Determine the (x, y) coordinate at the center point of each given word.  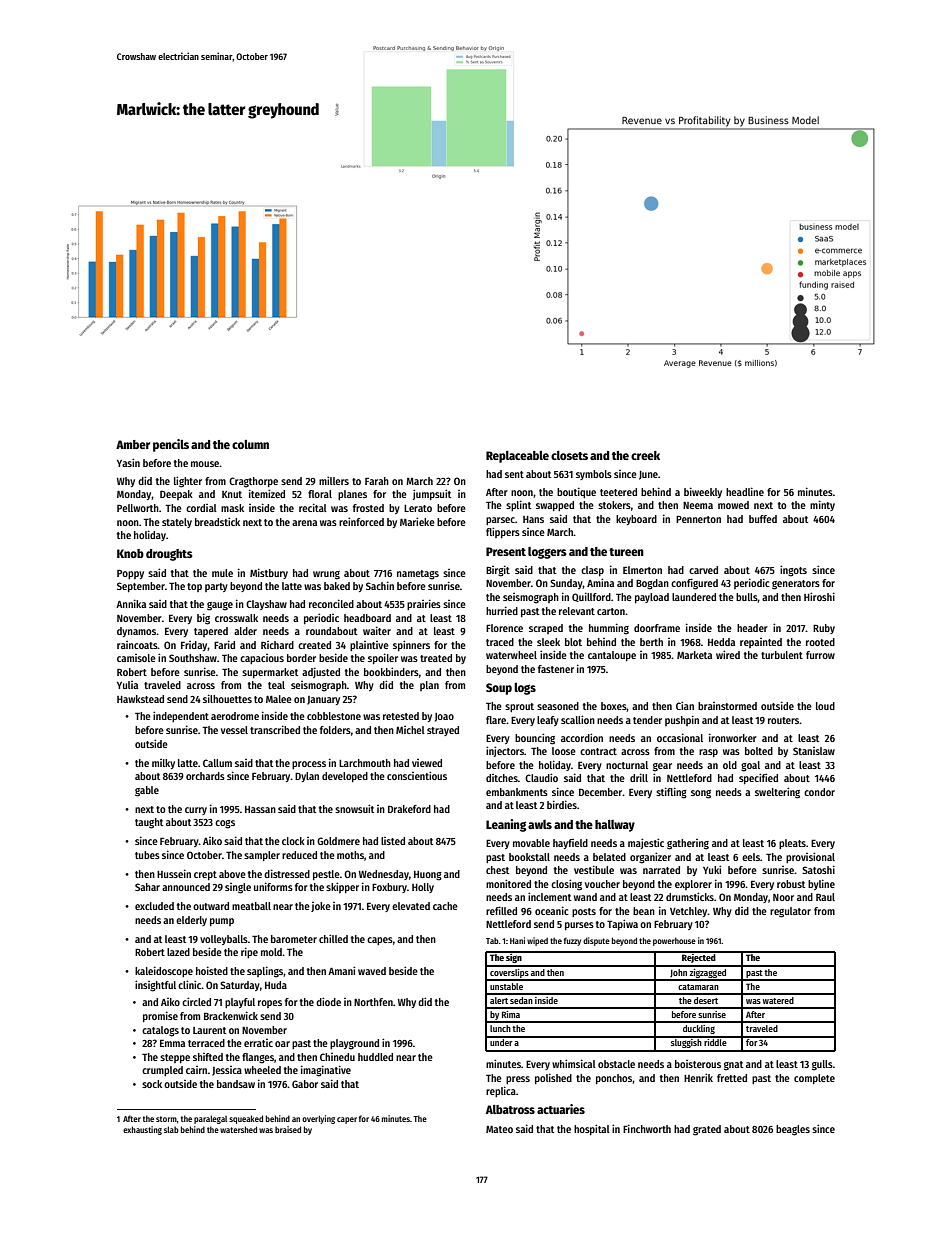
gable (147, 791)
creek (645, 455)
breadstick (217, 521)
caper (347, 1120)
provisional (810, 857)
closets (569, 455)
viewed (427, 763)
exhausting (142, 1130)
